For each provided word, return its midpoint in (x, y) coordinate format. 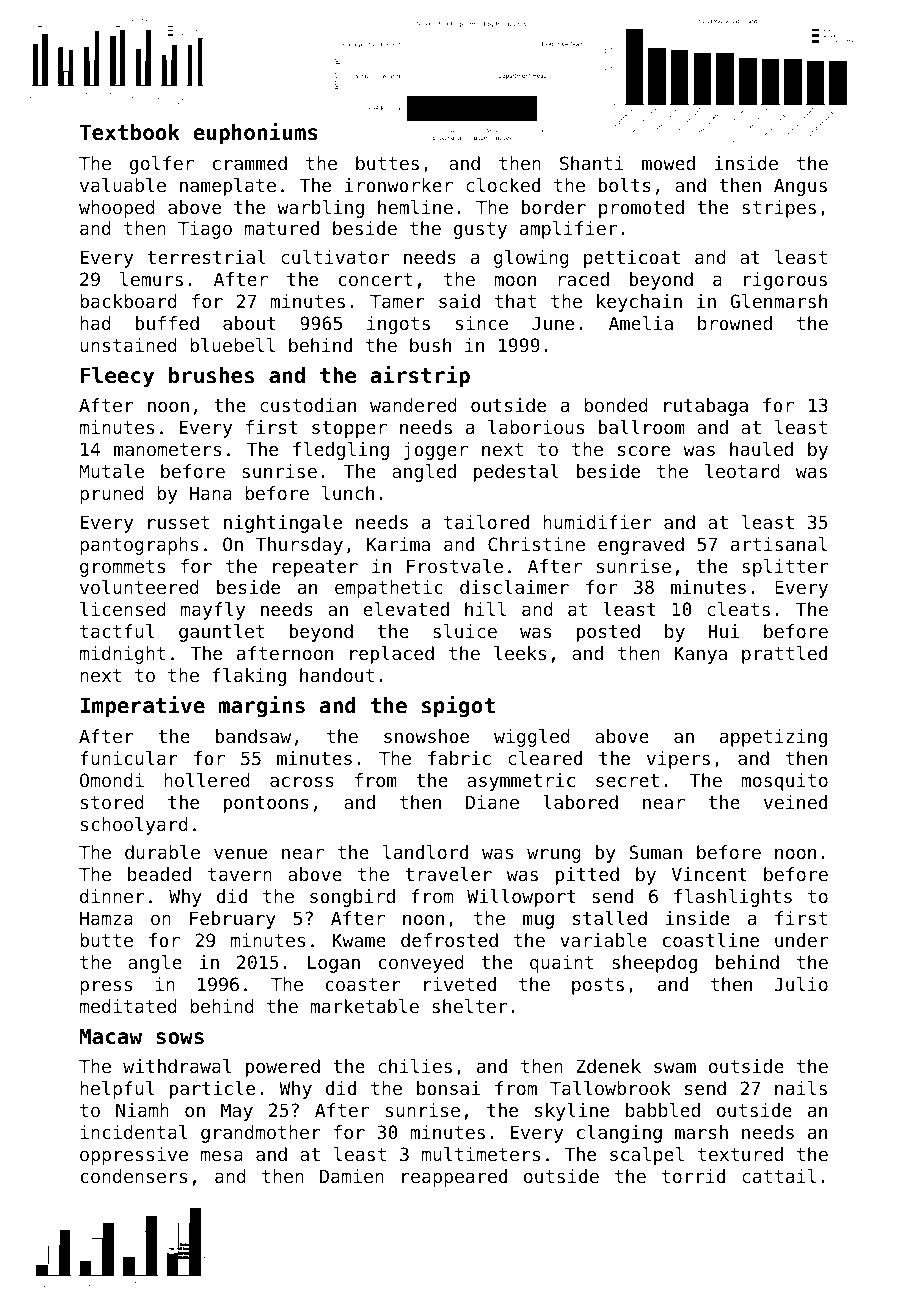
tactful (117, 631)
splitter (785, 568)
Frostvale (455, 566)
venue (240, 854)
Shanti (592, 163)
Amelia (641, 323)
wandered (413, 405)
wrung (554, 856)
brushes (211, 375)
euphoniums (255, 134)
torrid (693, 1176)
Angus (800, 187)
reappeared (454, 1178)
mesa (222, 1156)
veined (795, 802)
